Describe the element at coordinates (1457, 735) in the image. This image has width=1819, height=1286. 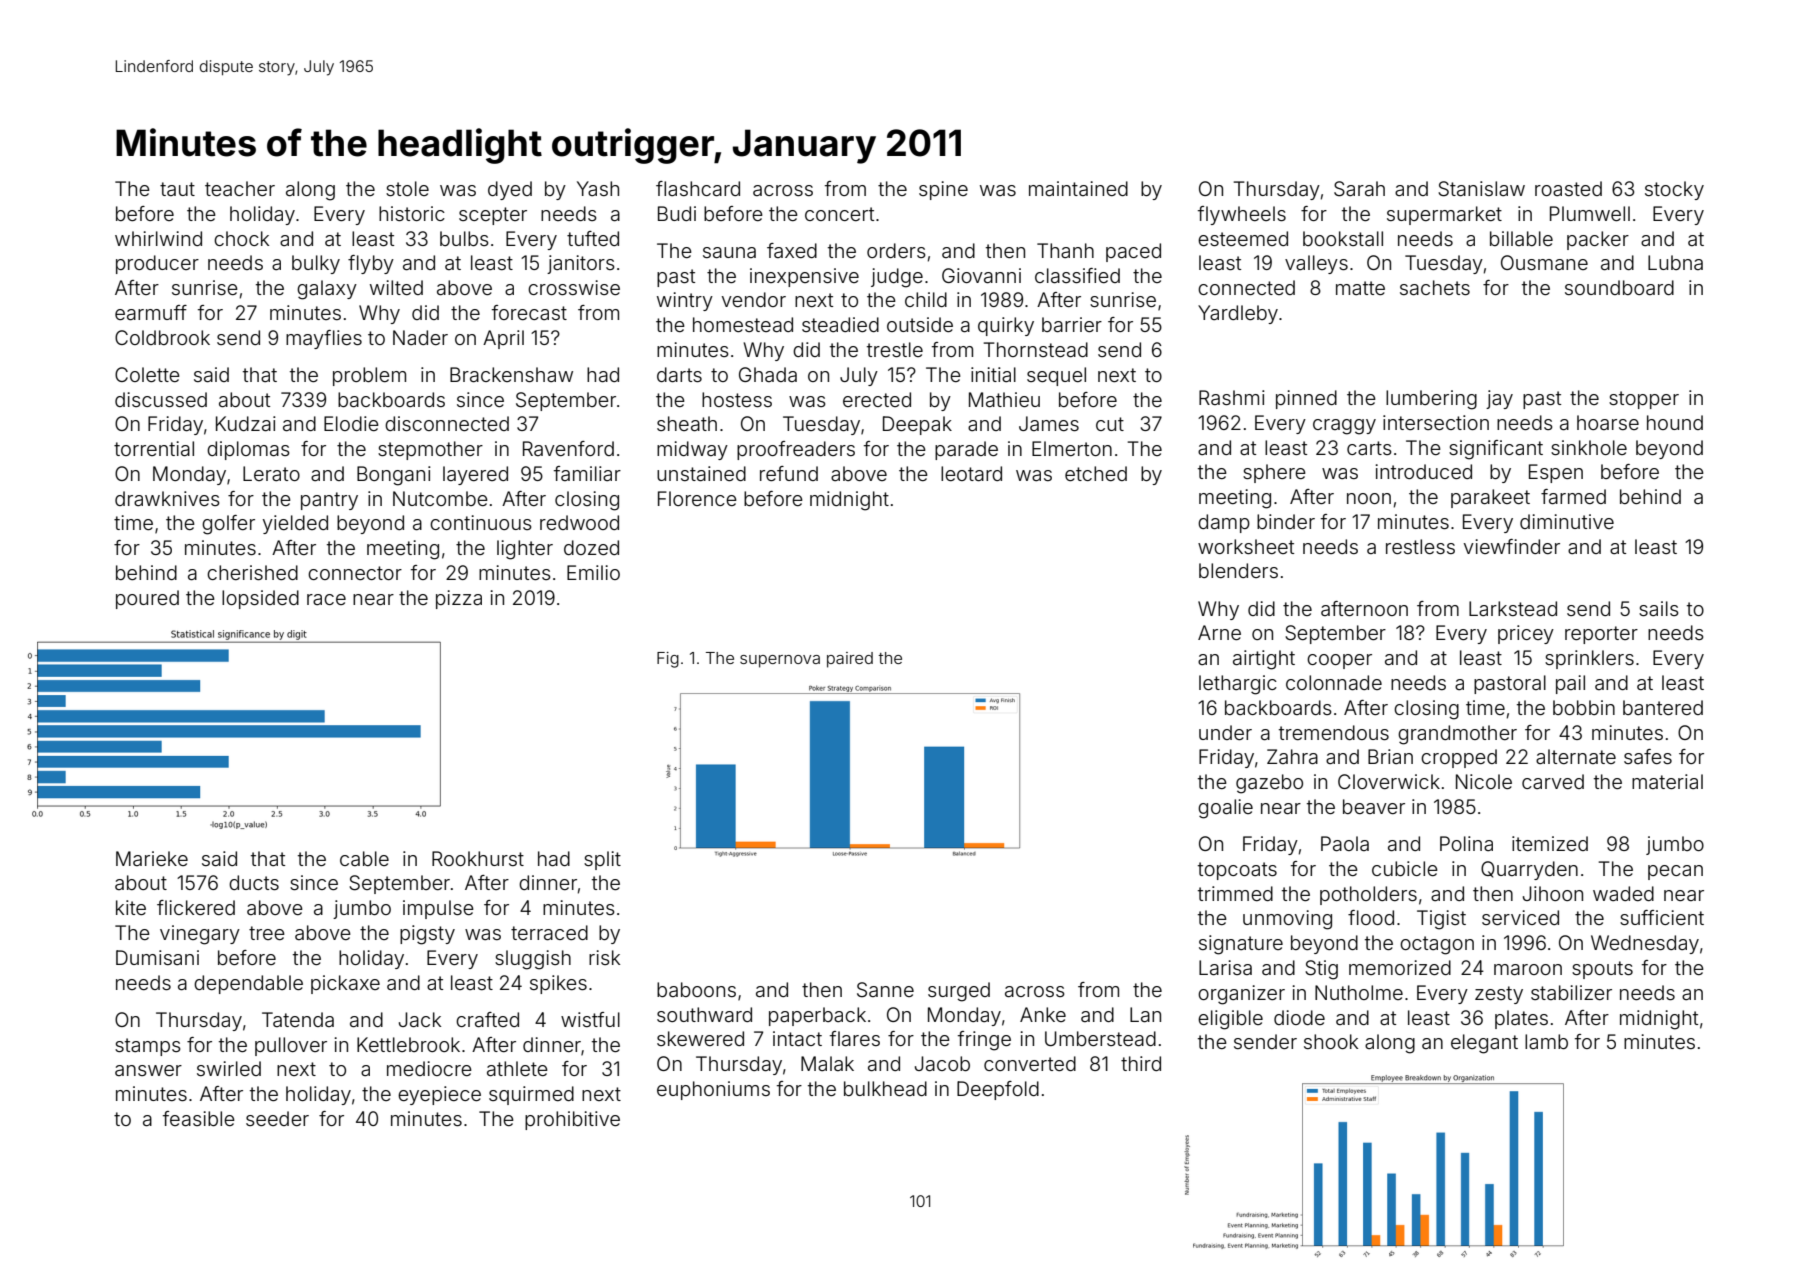
I see `grandmother` at that location.
